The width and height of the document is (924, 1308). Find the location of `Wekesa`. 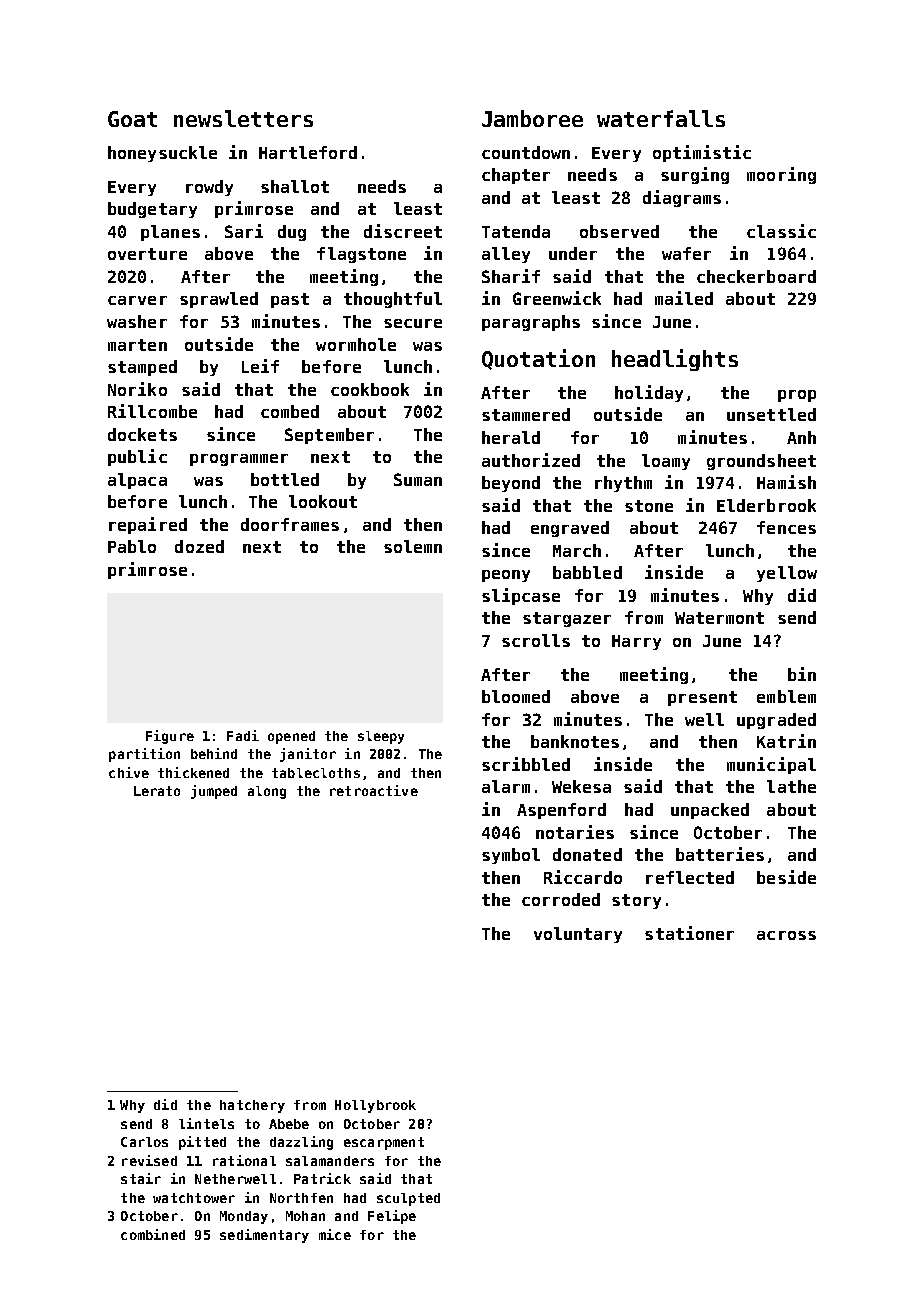

Wekesa is located at coordinates (581, 786).
